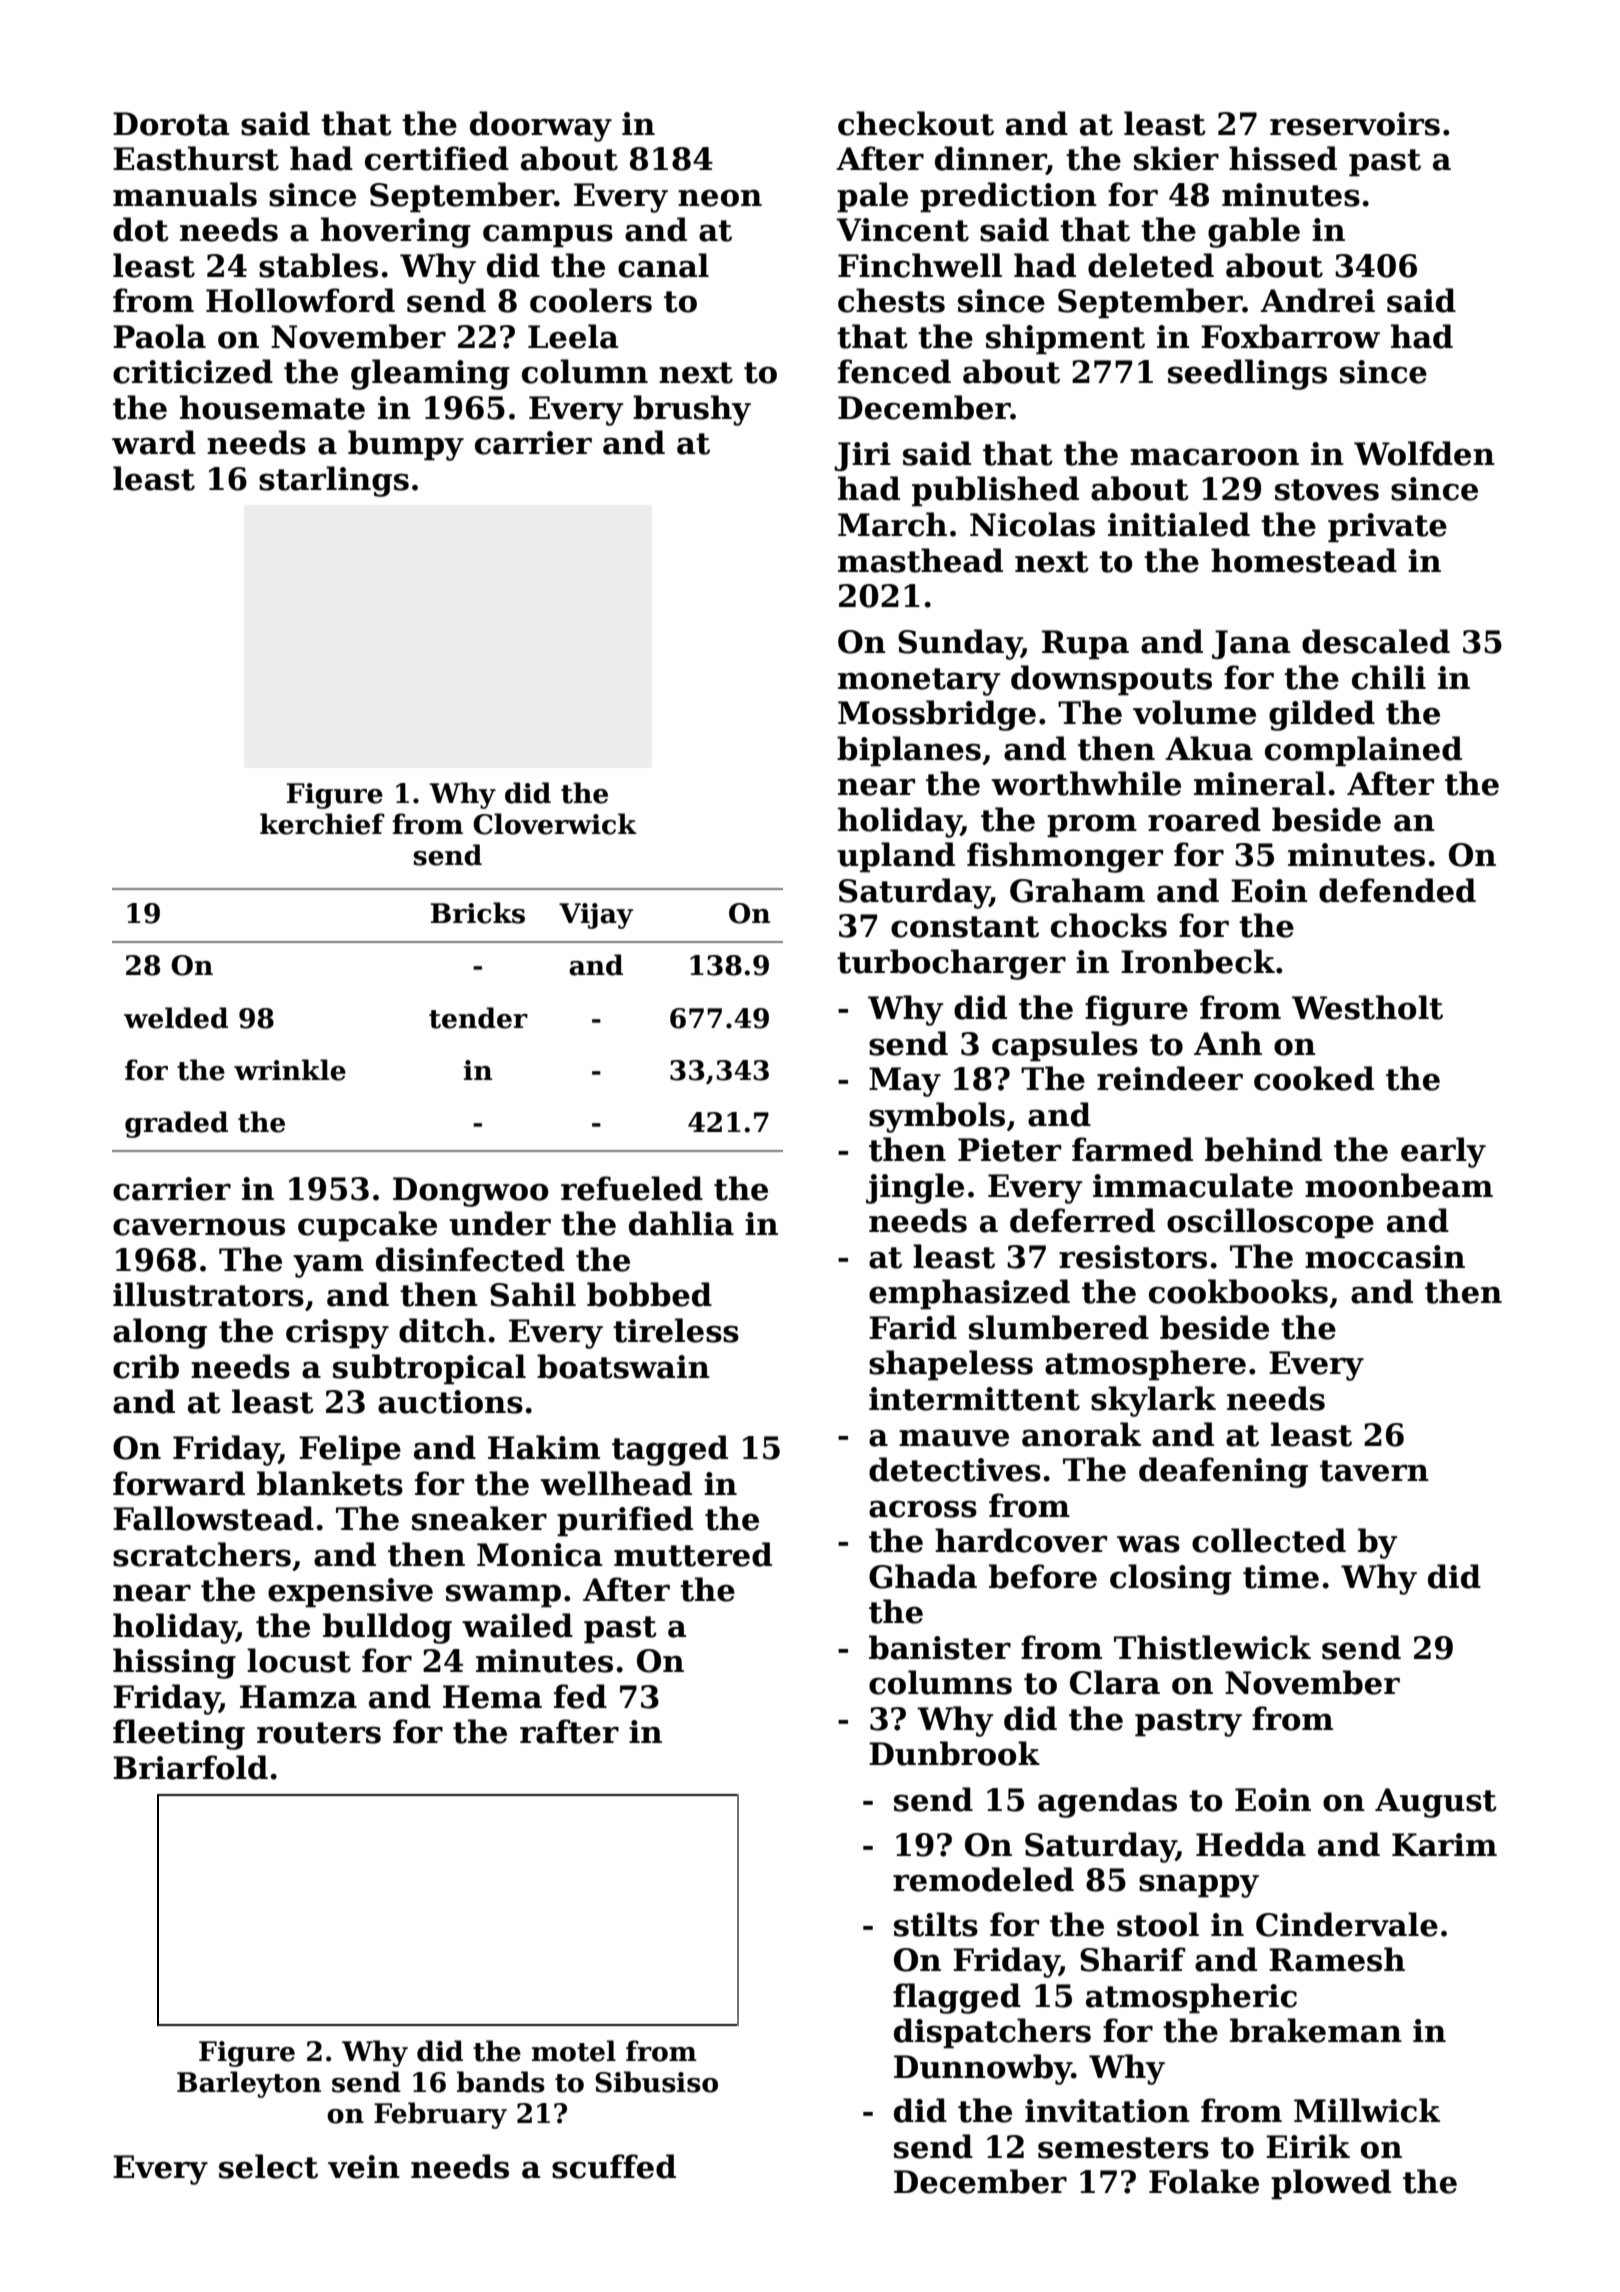  Describe the element at coordinates (951, 1365) in the image. I see `shapeless` at that location.
